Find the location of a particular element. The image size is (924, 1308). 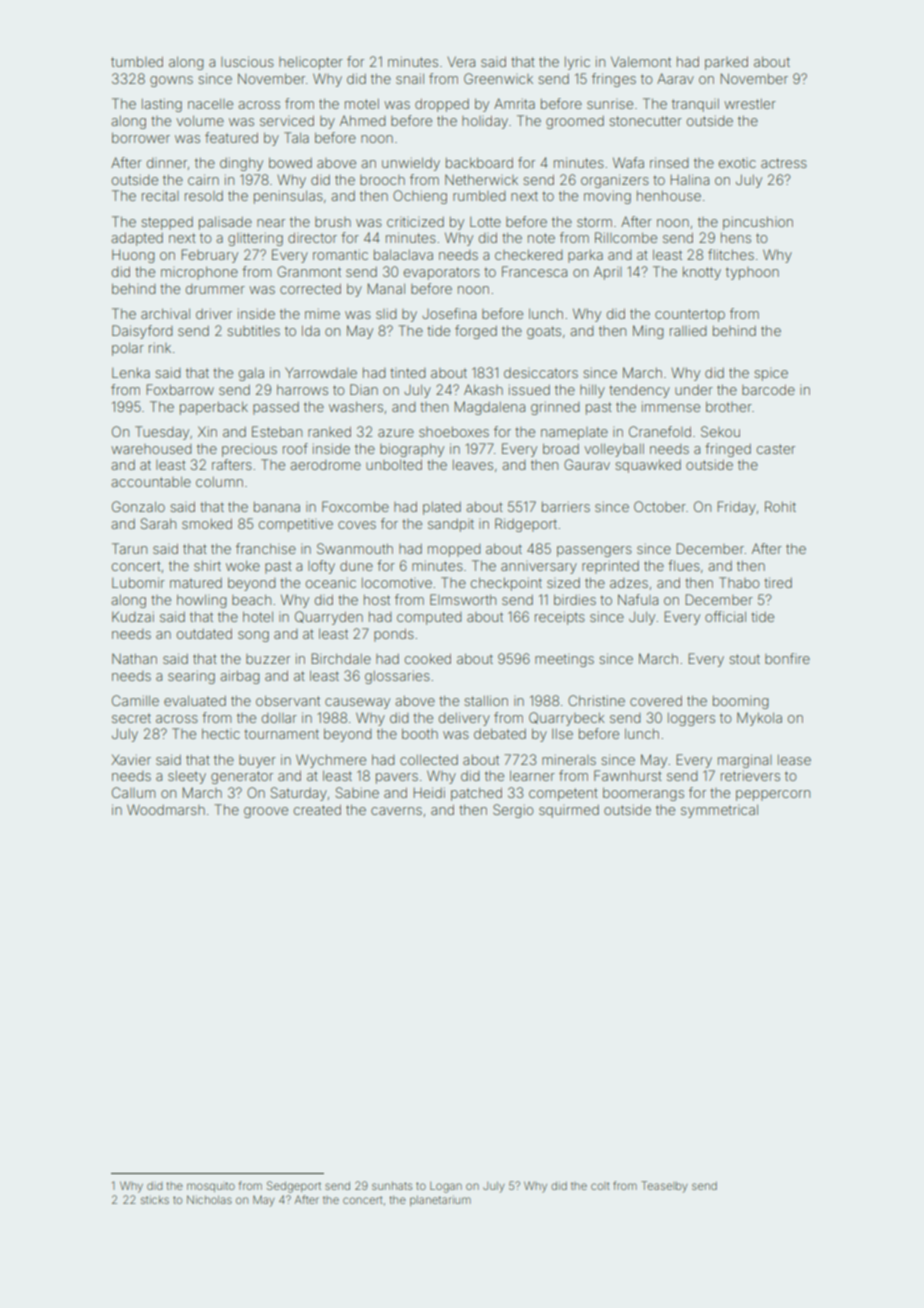

peppercorn is located at coordinates (773, 795).
